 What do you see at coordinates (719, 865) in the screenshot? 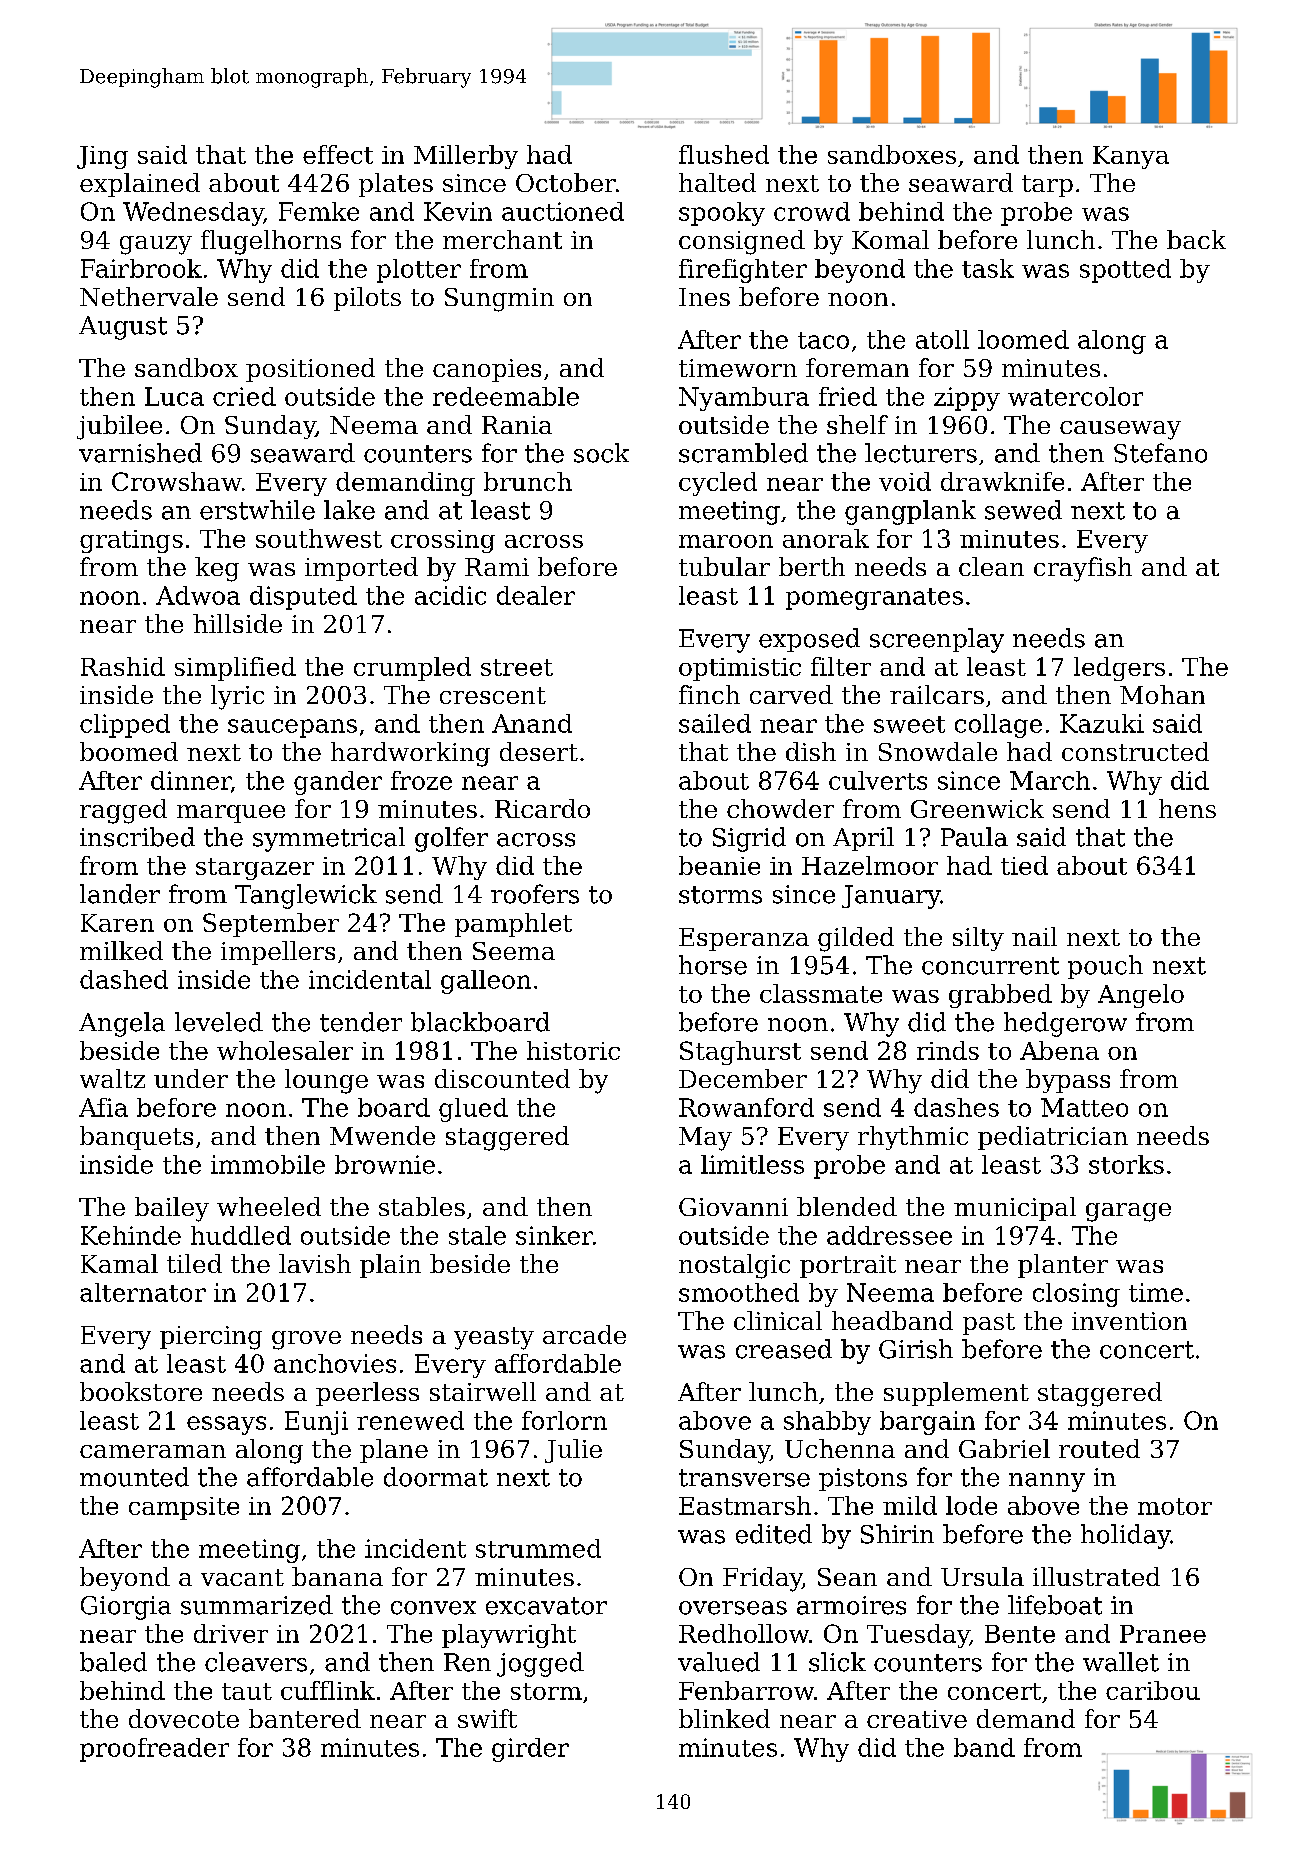
I see `beanie` at bounding box center [719, 865].
